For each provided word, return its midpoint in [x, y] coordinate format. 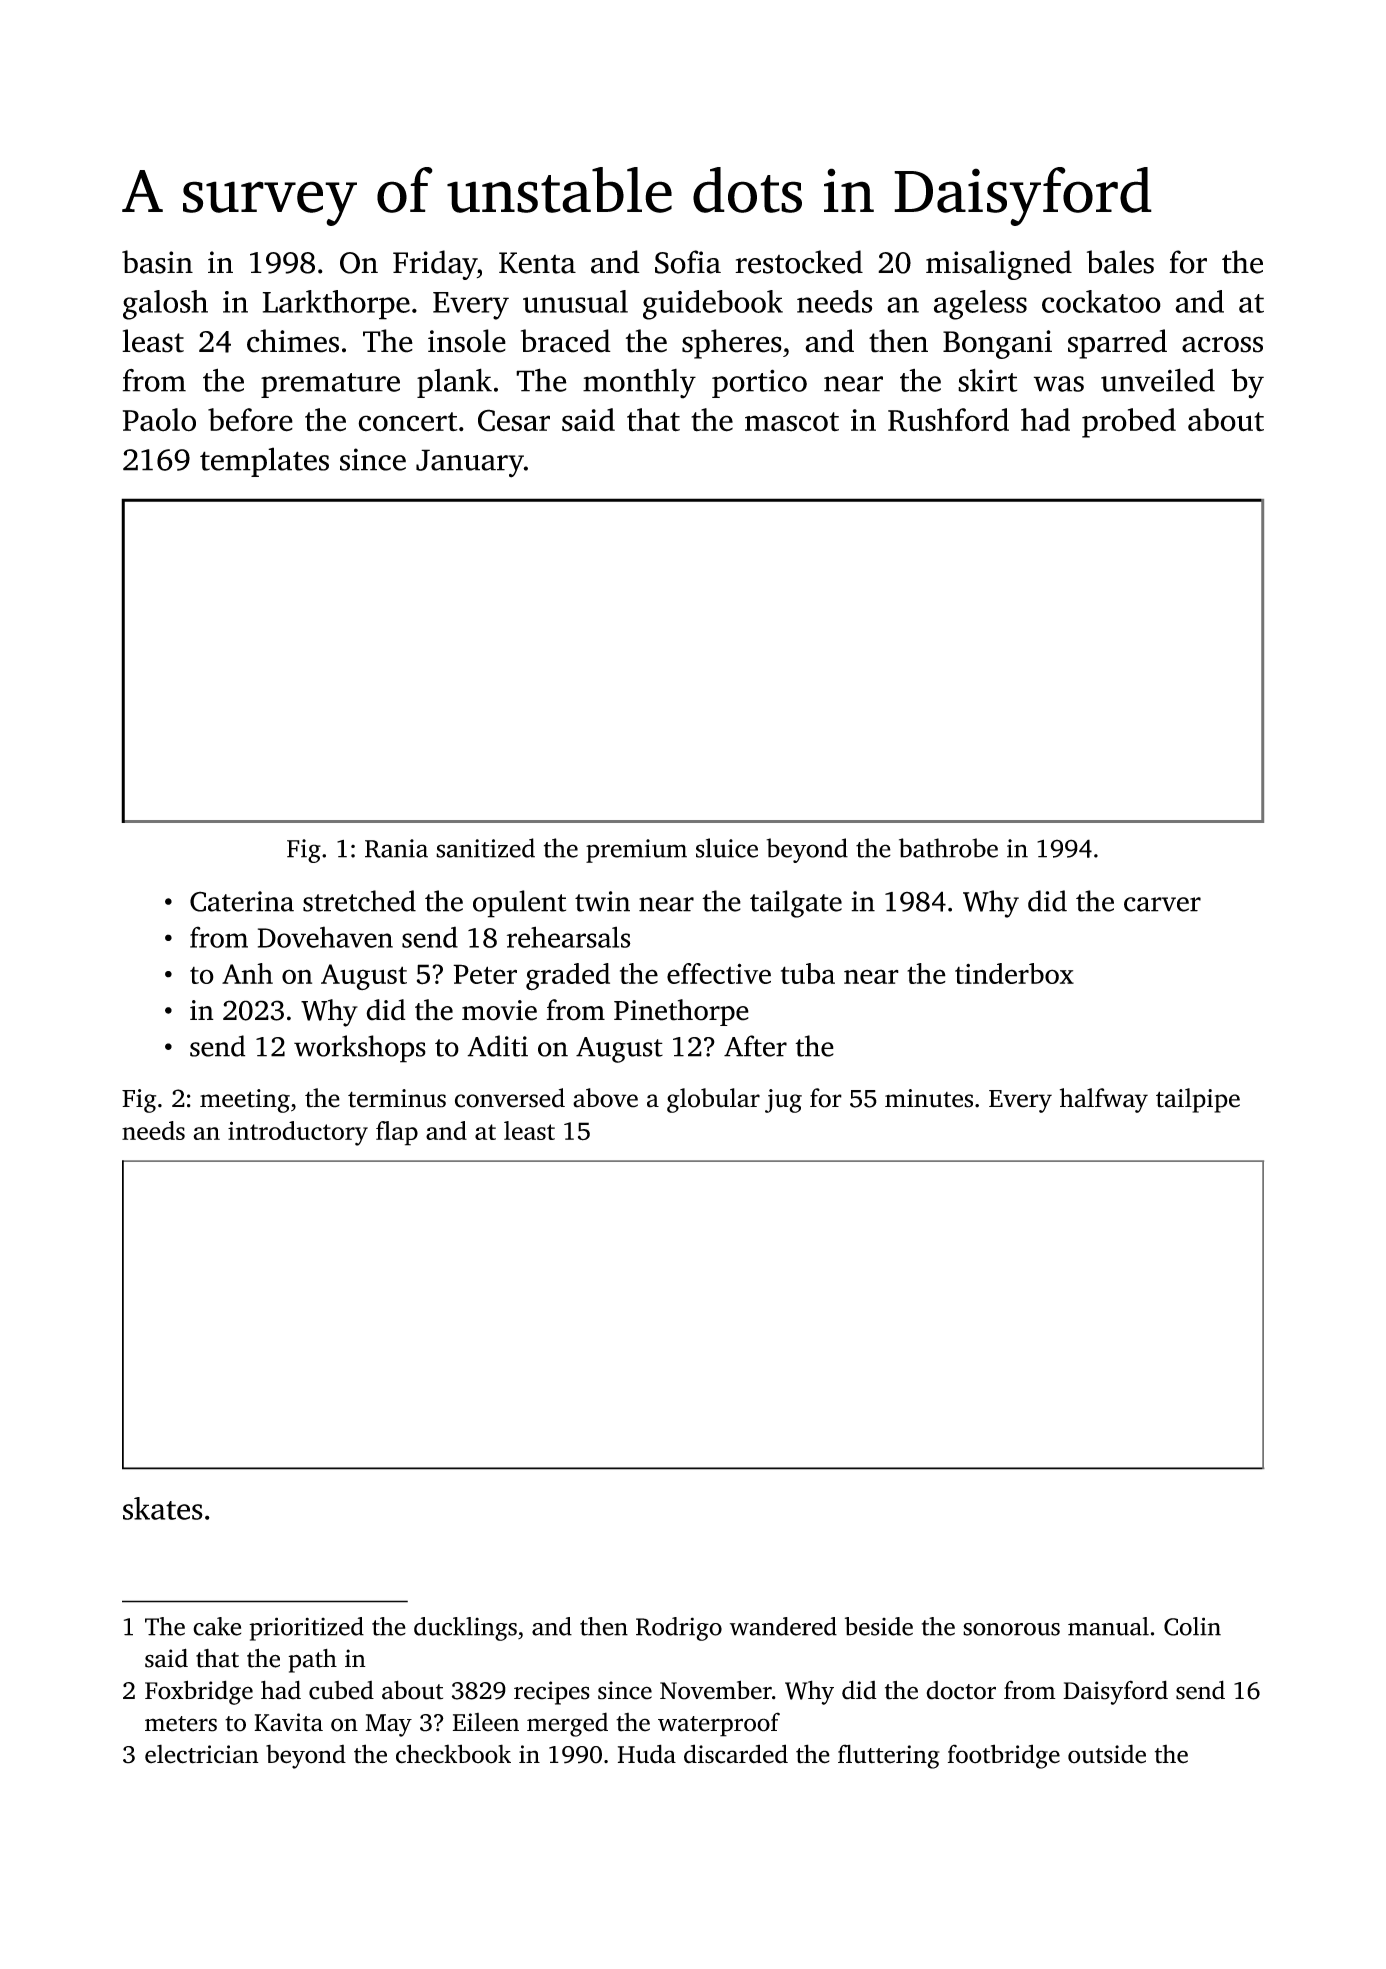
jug [783, 1101]
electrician [202, 1754]
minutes [929, 1098]
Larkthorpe [336, 305]
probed [1129, 423]
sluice [727, 848]
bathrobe [948, 848]
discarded [736, 1754]
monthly [639, 384]
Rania [396, 848]
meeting [245, 1101]
